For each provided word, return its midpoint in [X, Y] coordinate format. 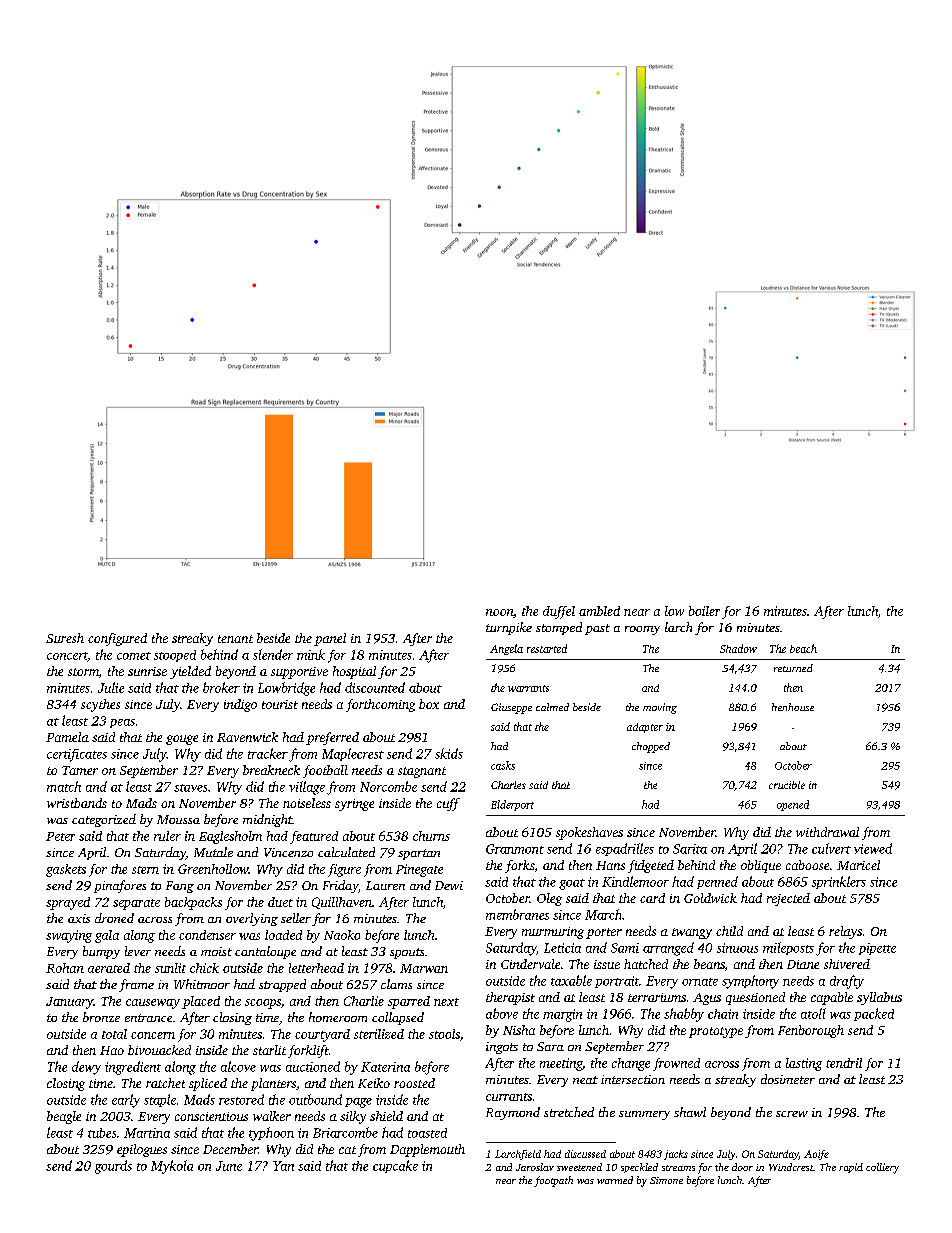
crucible [787, 785]
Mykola [172, 1167]
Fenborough [811, 1031]
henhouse [793, 707]
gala [107, 936]
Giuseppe [511, 708]
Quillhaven [342, 903]
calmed [552, 707]
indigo [240, 705]
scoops [263, 1004]
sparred [409, 1002]
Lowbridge [286, 689]
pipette [877, 949]
